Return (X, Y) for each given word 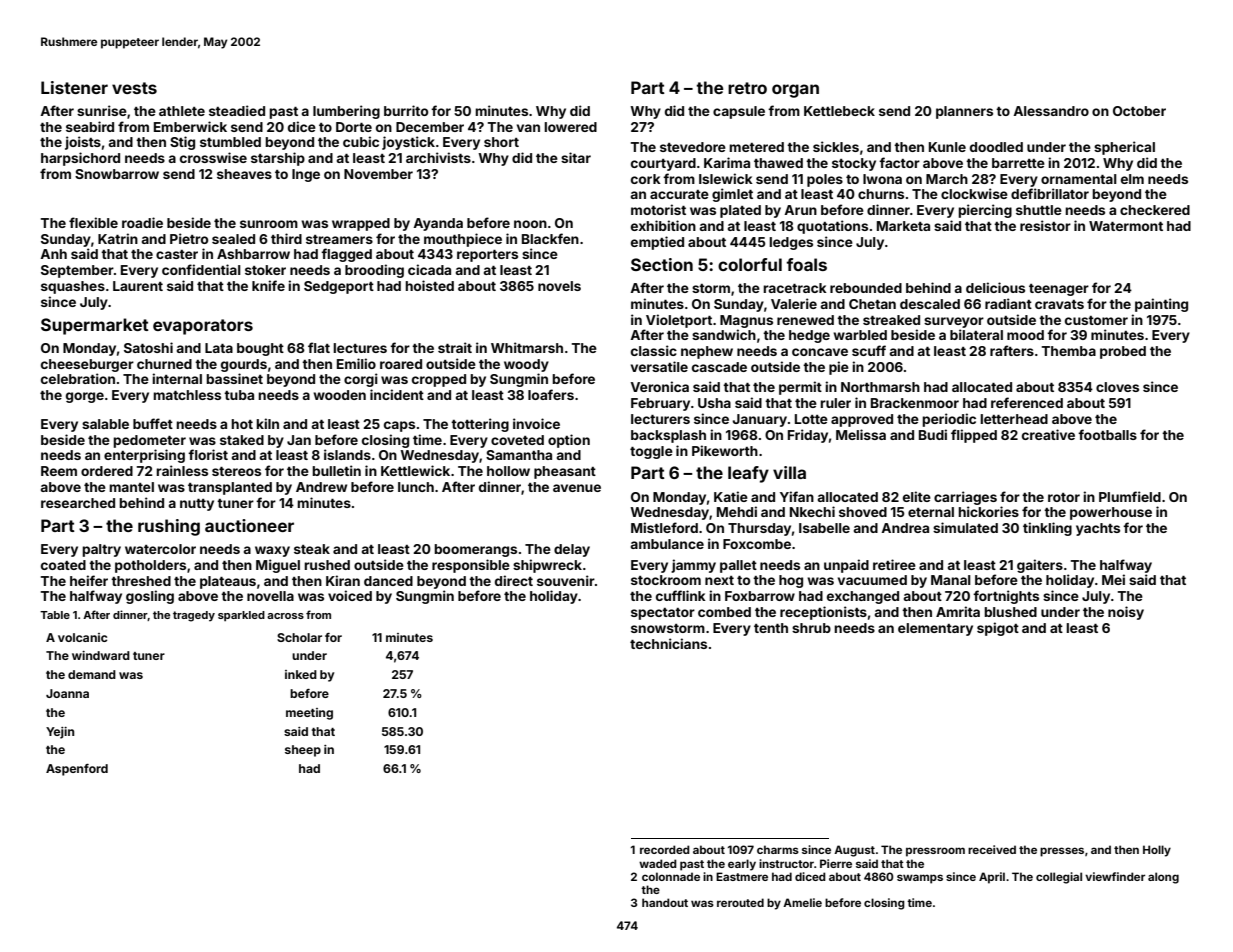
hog (791, 581)
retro (747, 88)
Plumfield (1130, 496)
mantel (131, 487)
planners (964, 112)
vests (134, 88)
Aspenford (77, 770)
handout (665, 902)
